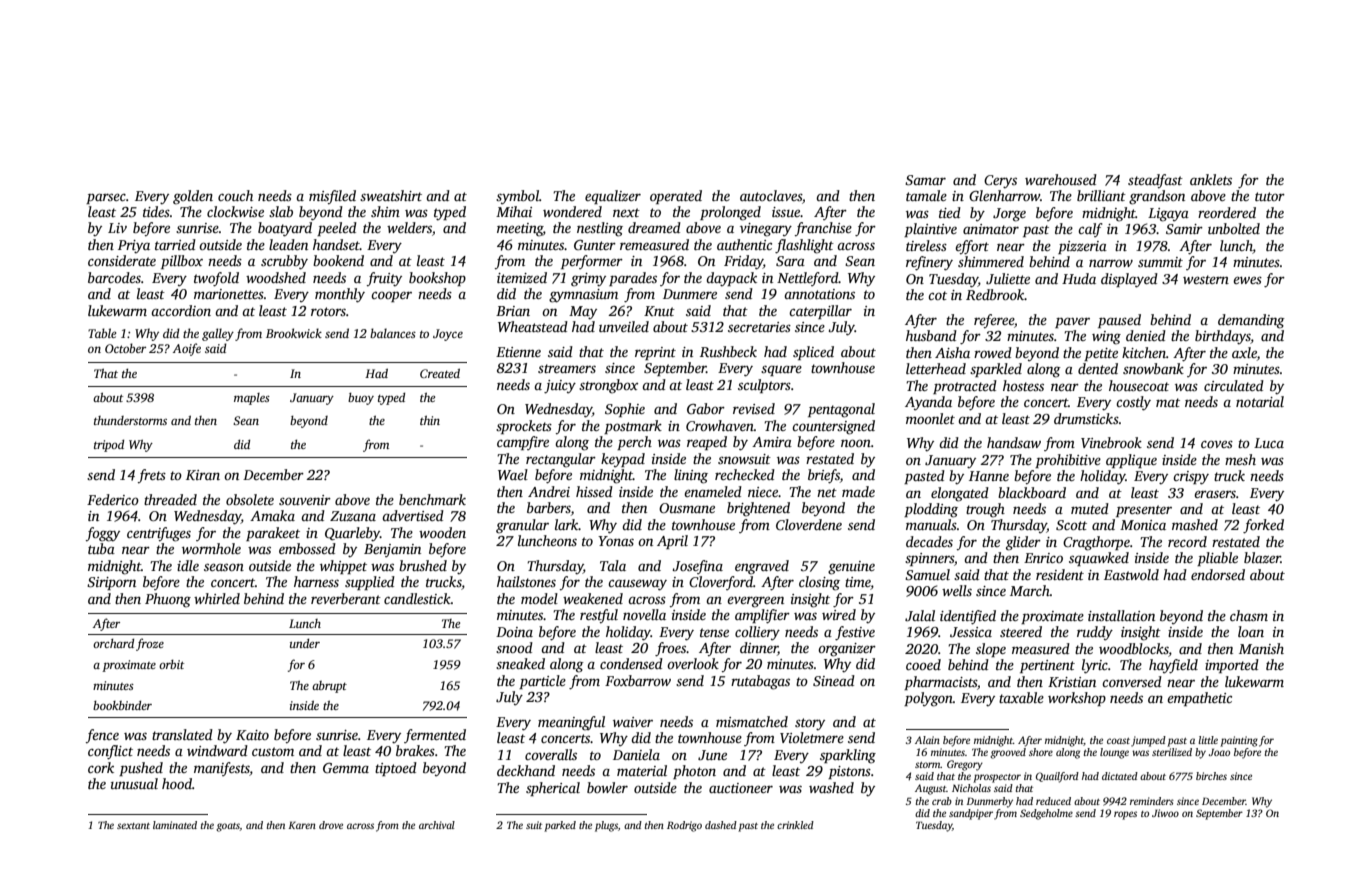 The image size is (1372, 887). Describe the element at coordinates (217, 750) in the screenshot. I see `windward` at that location.
